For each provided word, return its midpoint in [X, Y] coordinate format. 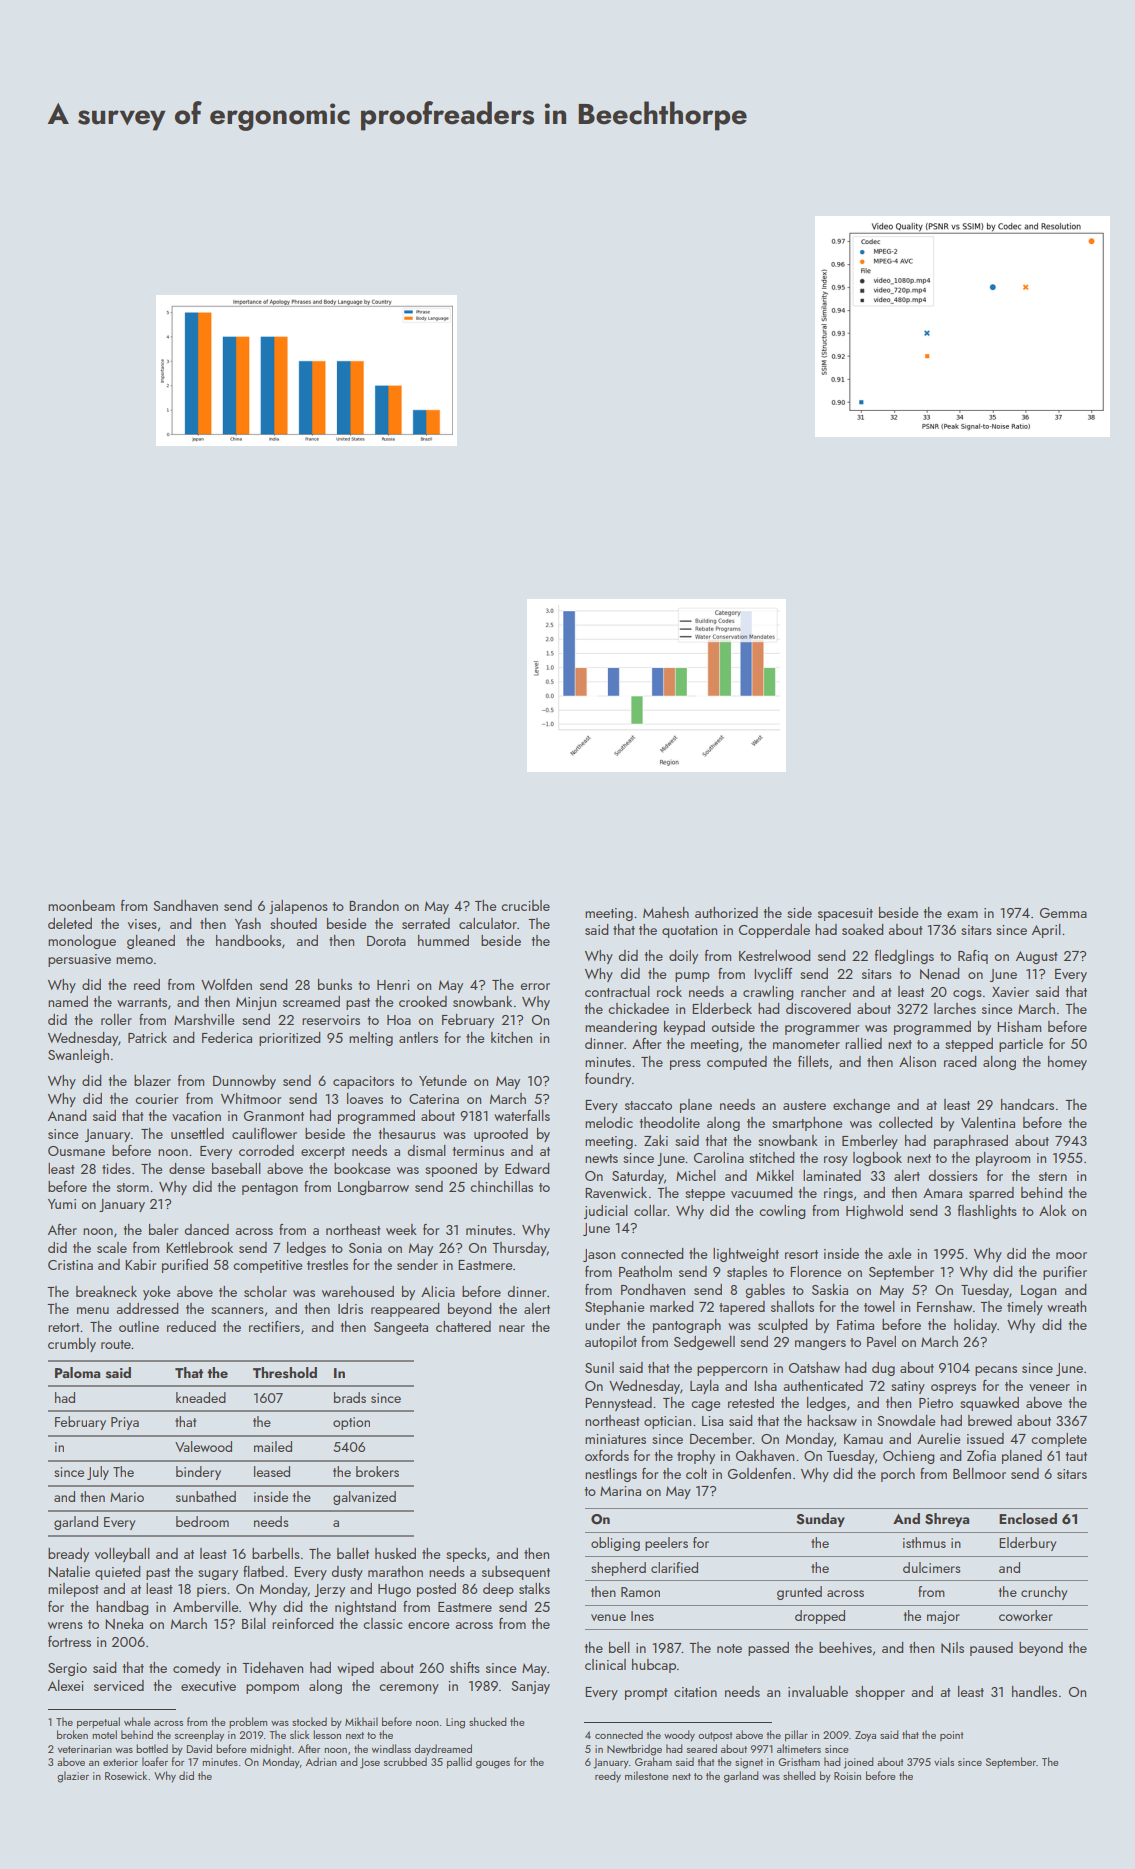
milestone [646, 1775]
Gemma [1063, 913]
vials [944, 1761]
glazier [73, 1777]
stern [1053, 1176]
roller [116, 1019]
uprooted [501, 1135]
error [535, 986]
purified [185, 1266]
